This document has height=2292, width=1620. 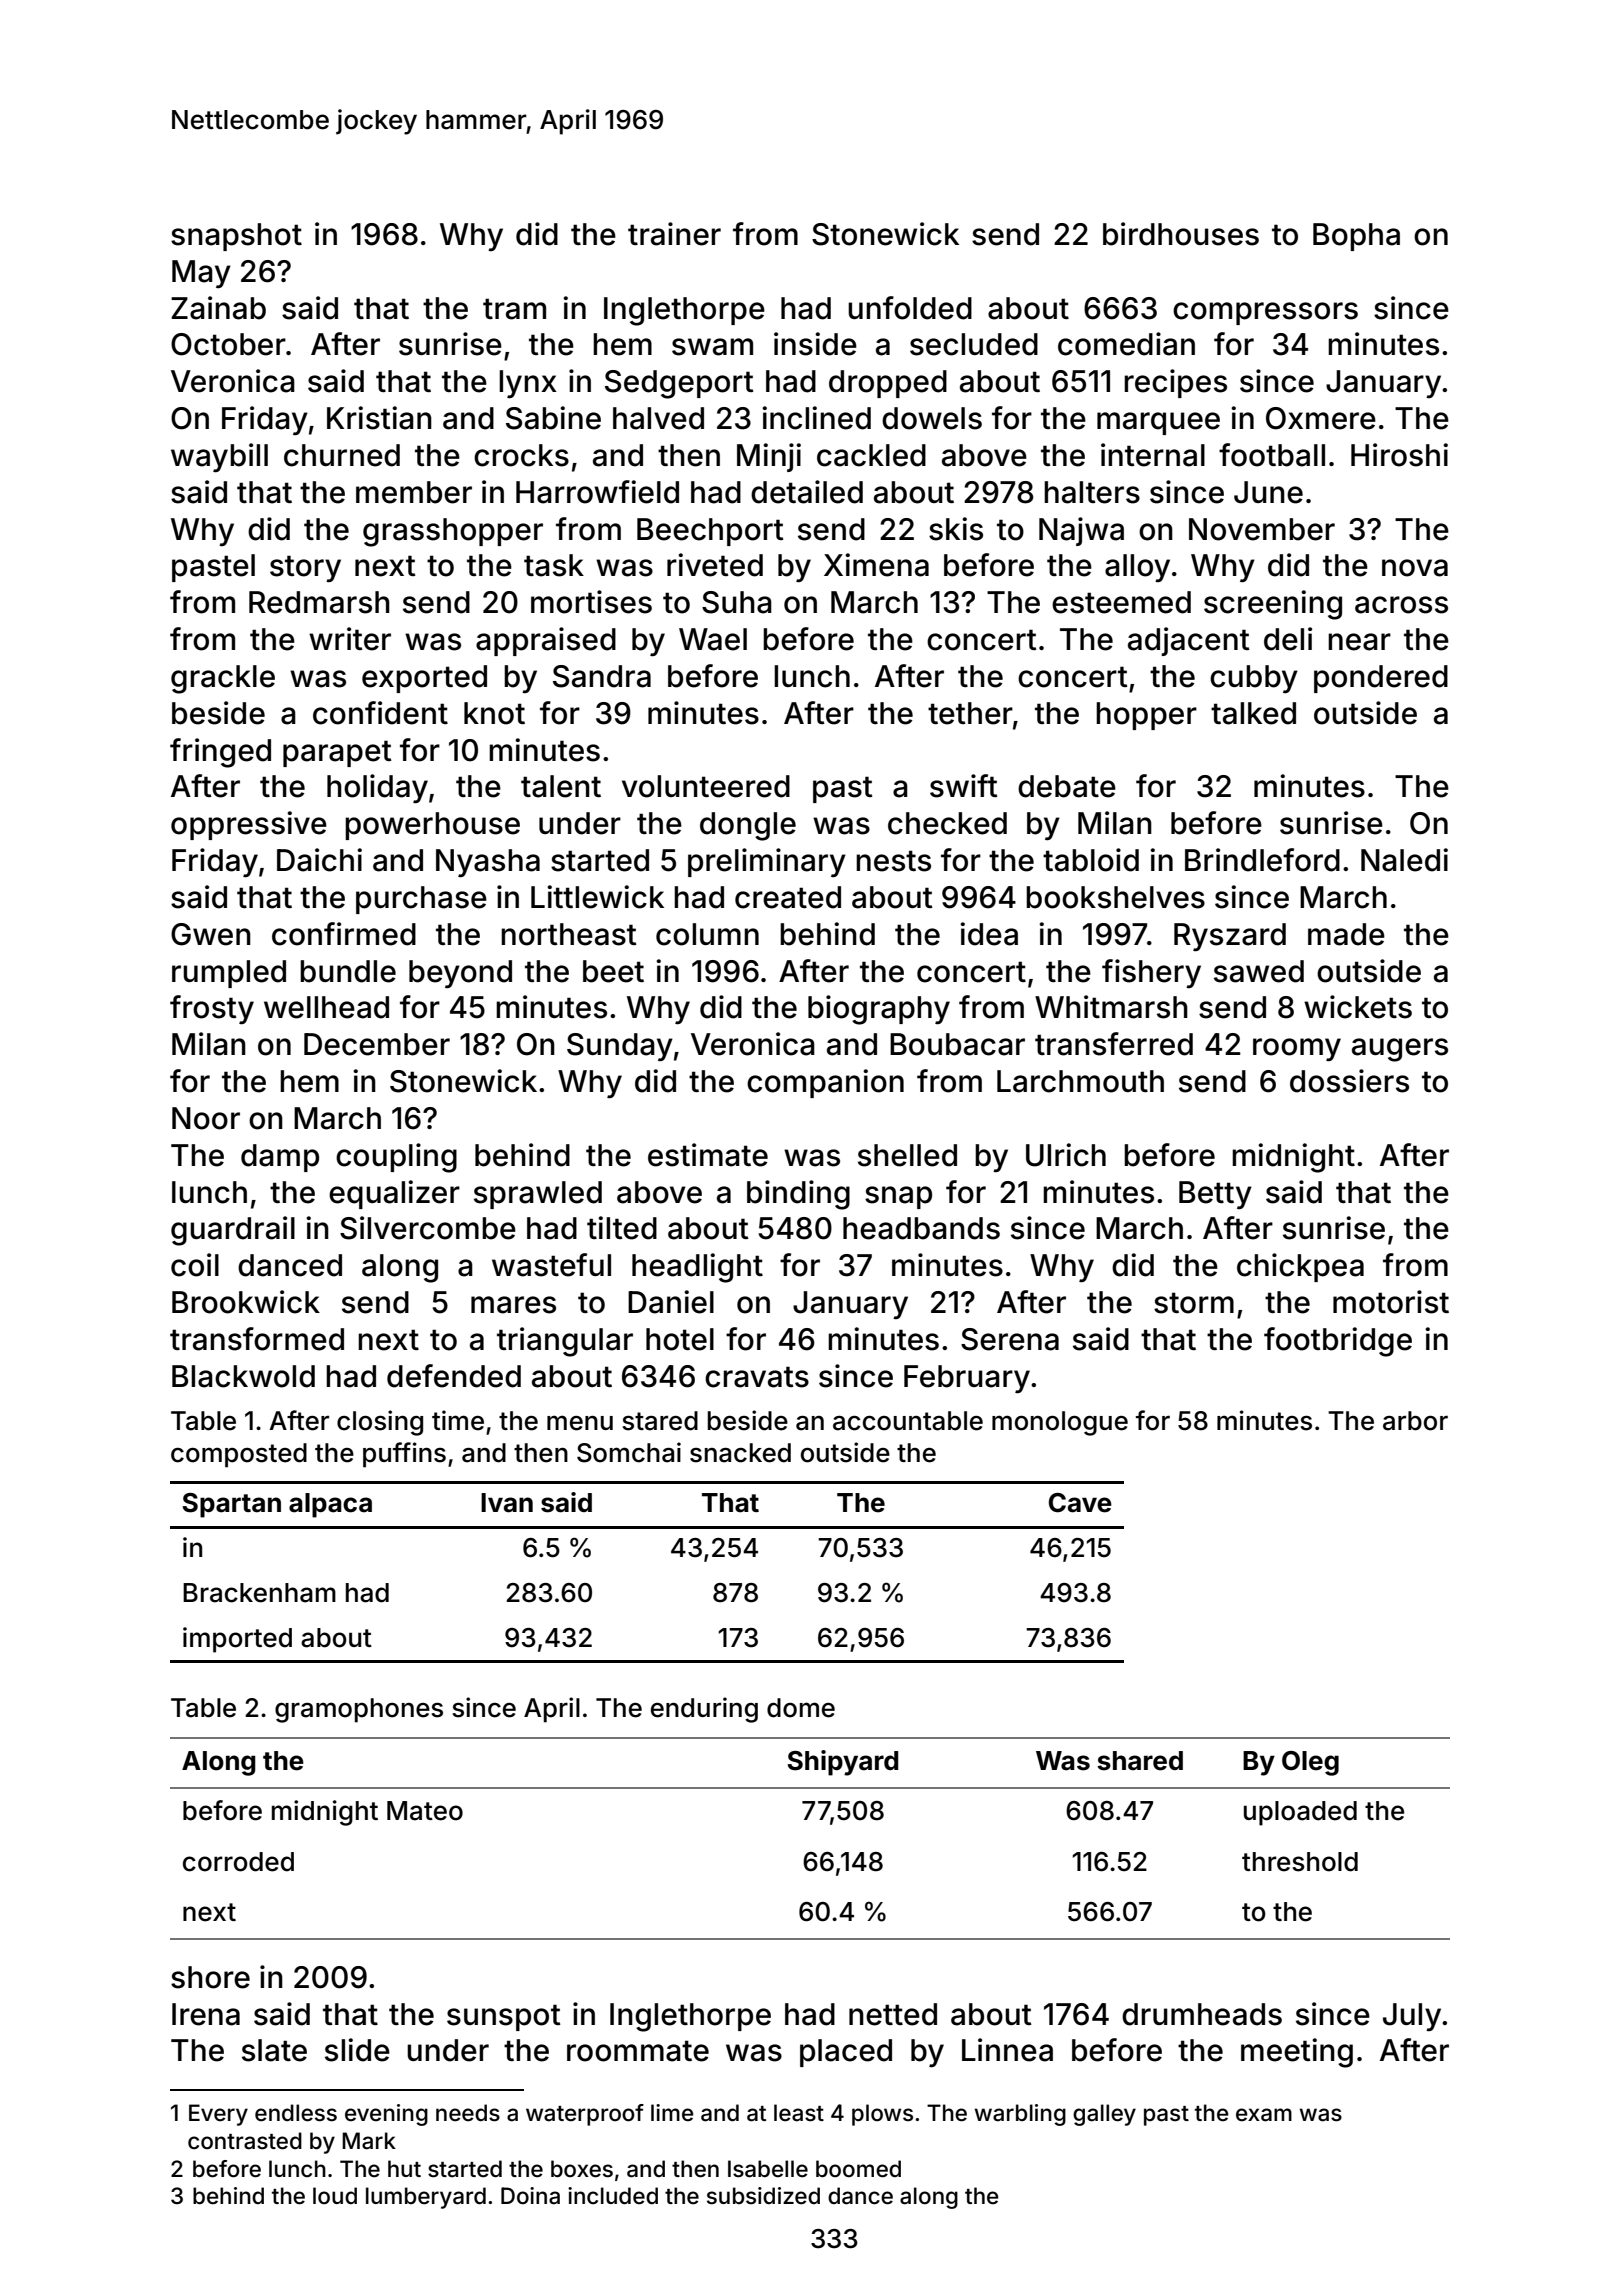 I want to click on imported, so click(x=237, y=1640).
